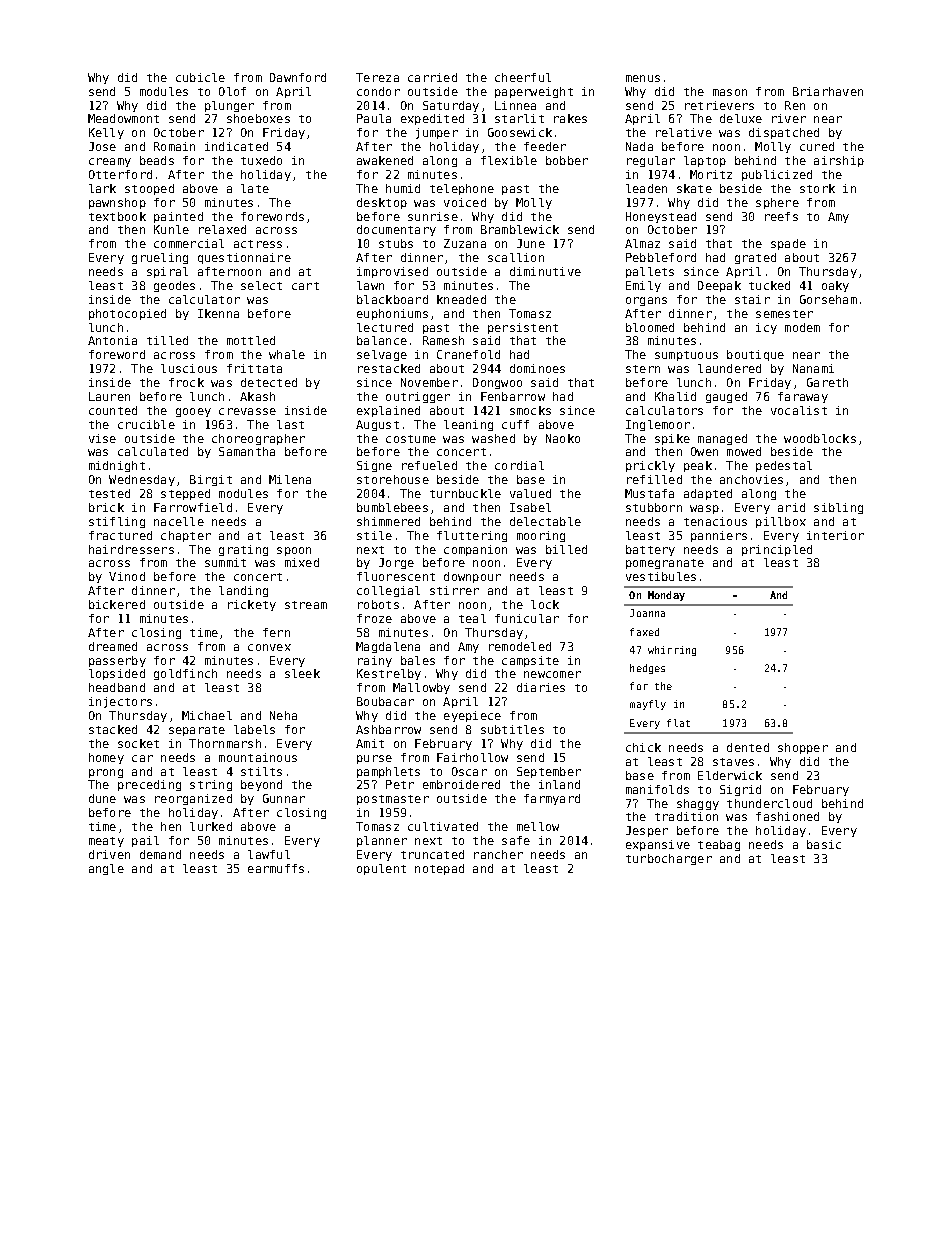  Describe the element at coordinates (650, 327) in the document. I see `bloomed` at that location.
